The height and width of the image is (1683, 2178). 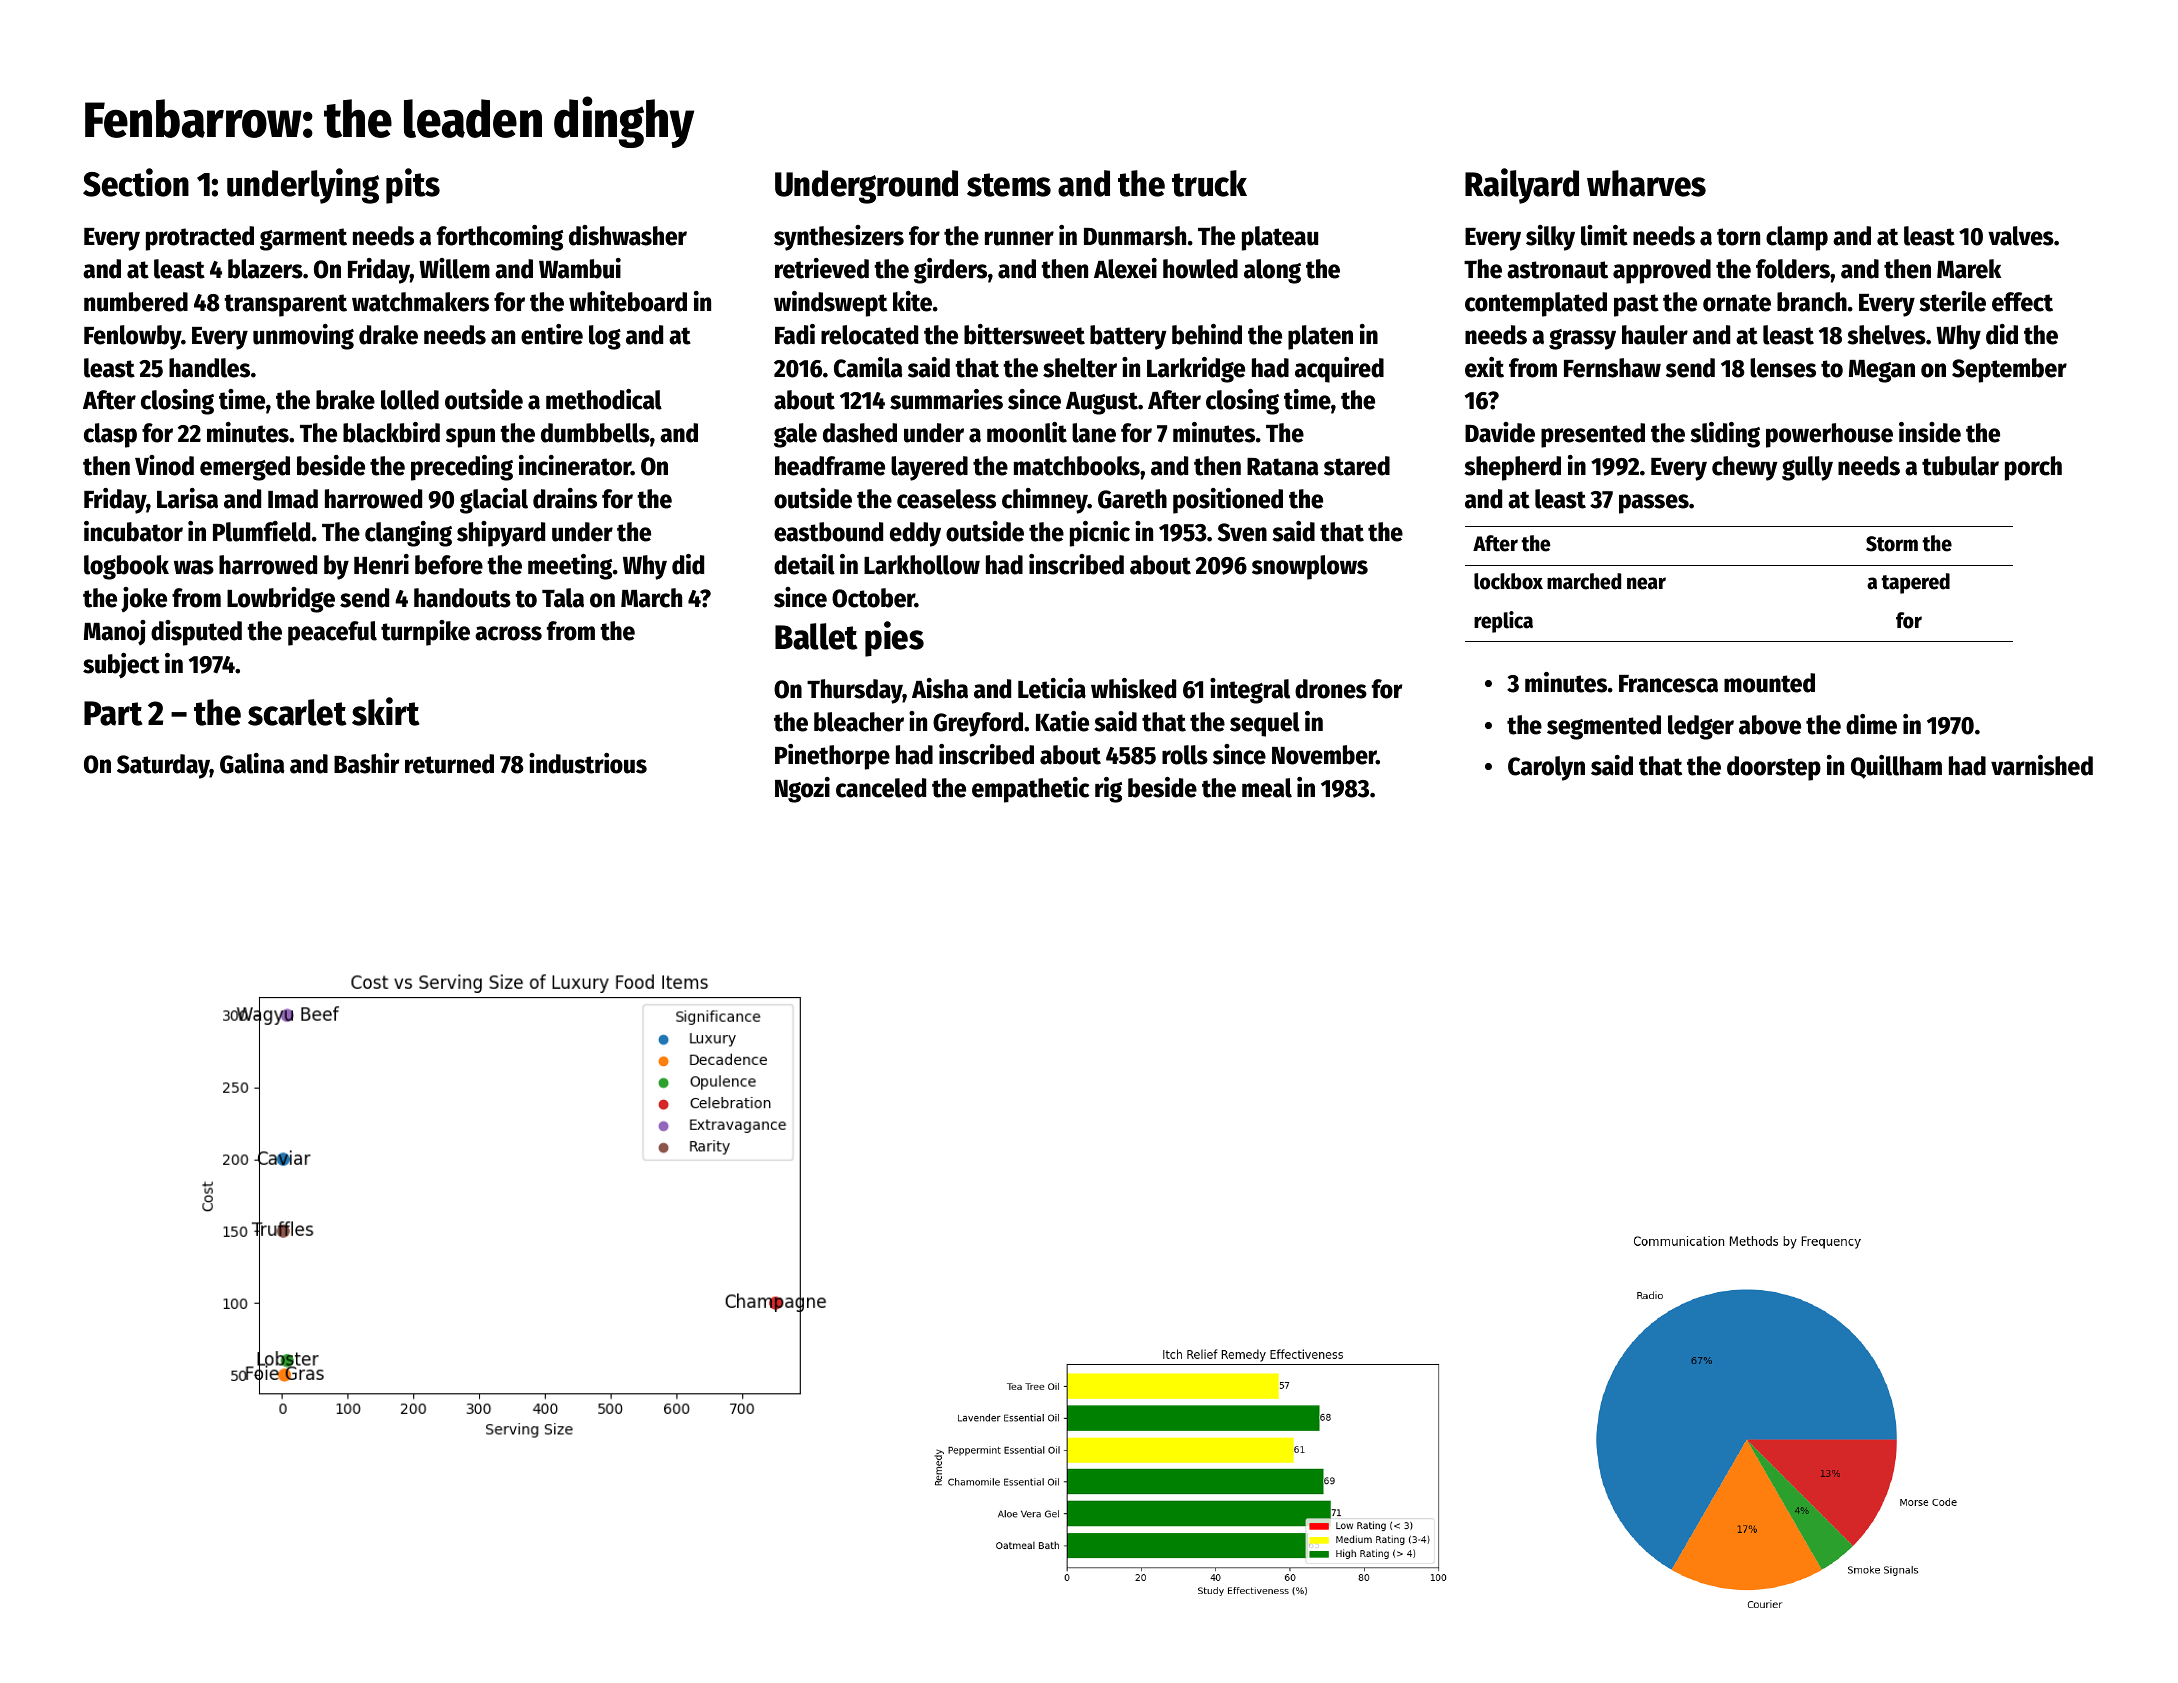 I want to click on doorstep, so click(x=1774, y=768).
